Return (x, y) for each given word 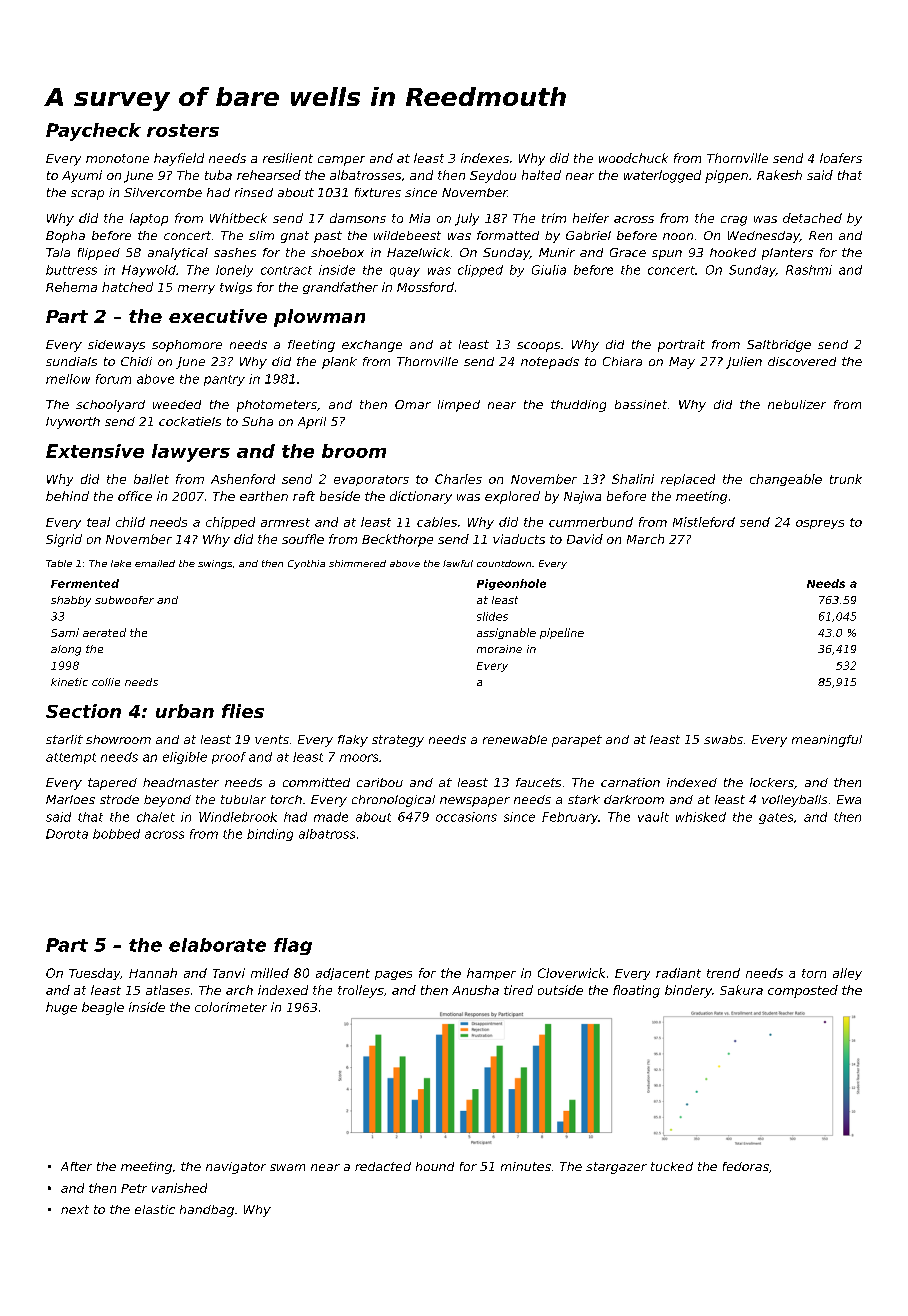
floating (636, 991)
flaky (353, 741)
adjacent (343, 974)
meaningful (827, 741)
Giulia (549, 270)
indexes (485, 158)
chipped (230, 523)
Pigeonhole (511, 584)
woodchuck (633, 158)
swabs (723, 739)
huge (61, 1008)
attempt (71, 758)
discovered (802, 361)
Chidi (136, 361)
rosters (183, 130)
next (75, 1209)
